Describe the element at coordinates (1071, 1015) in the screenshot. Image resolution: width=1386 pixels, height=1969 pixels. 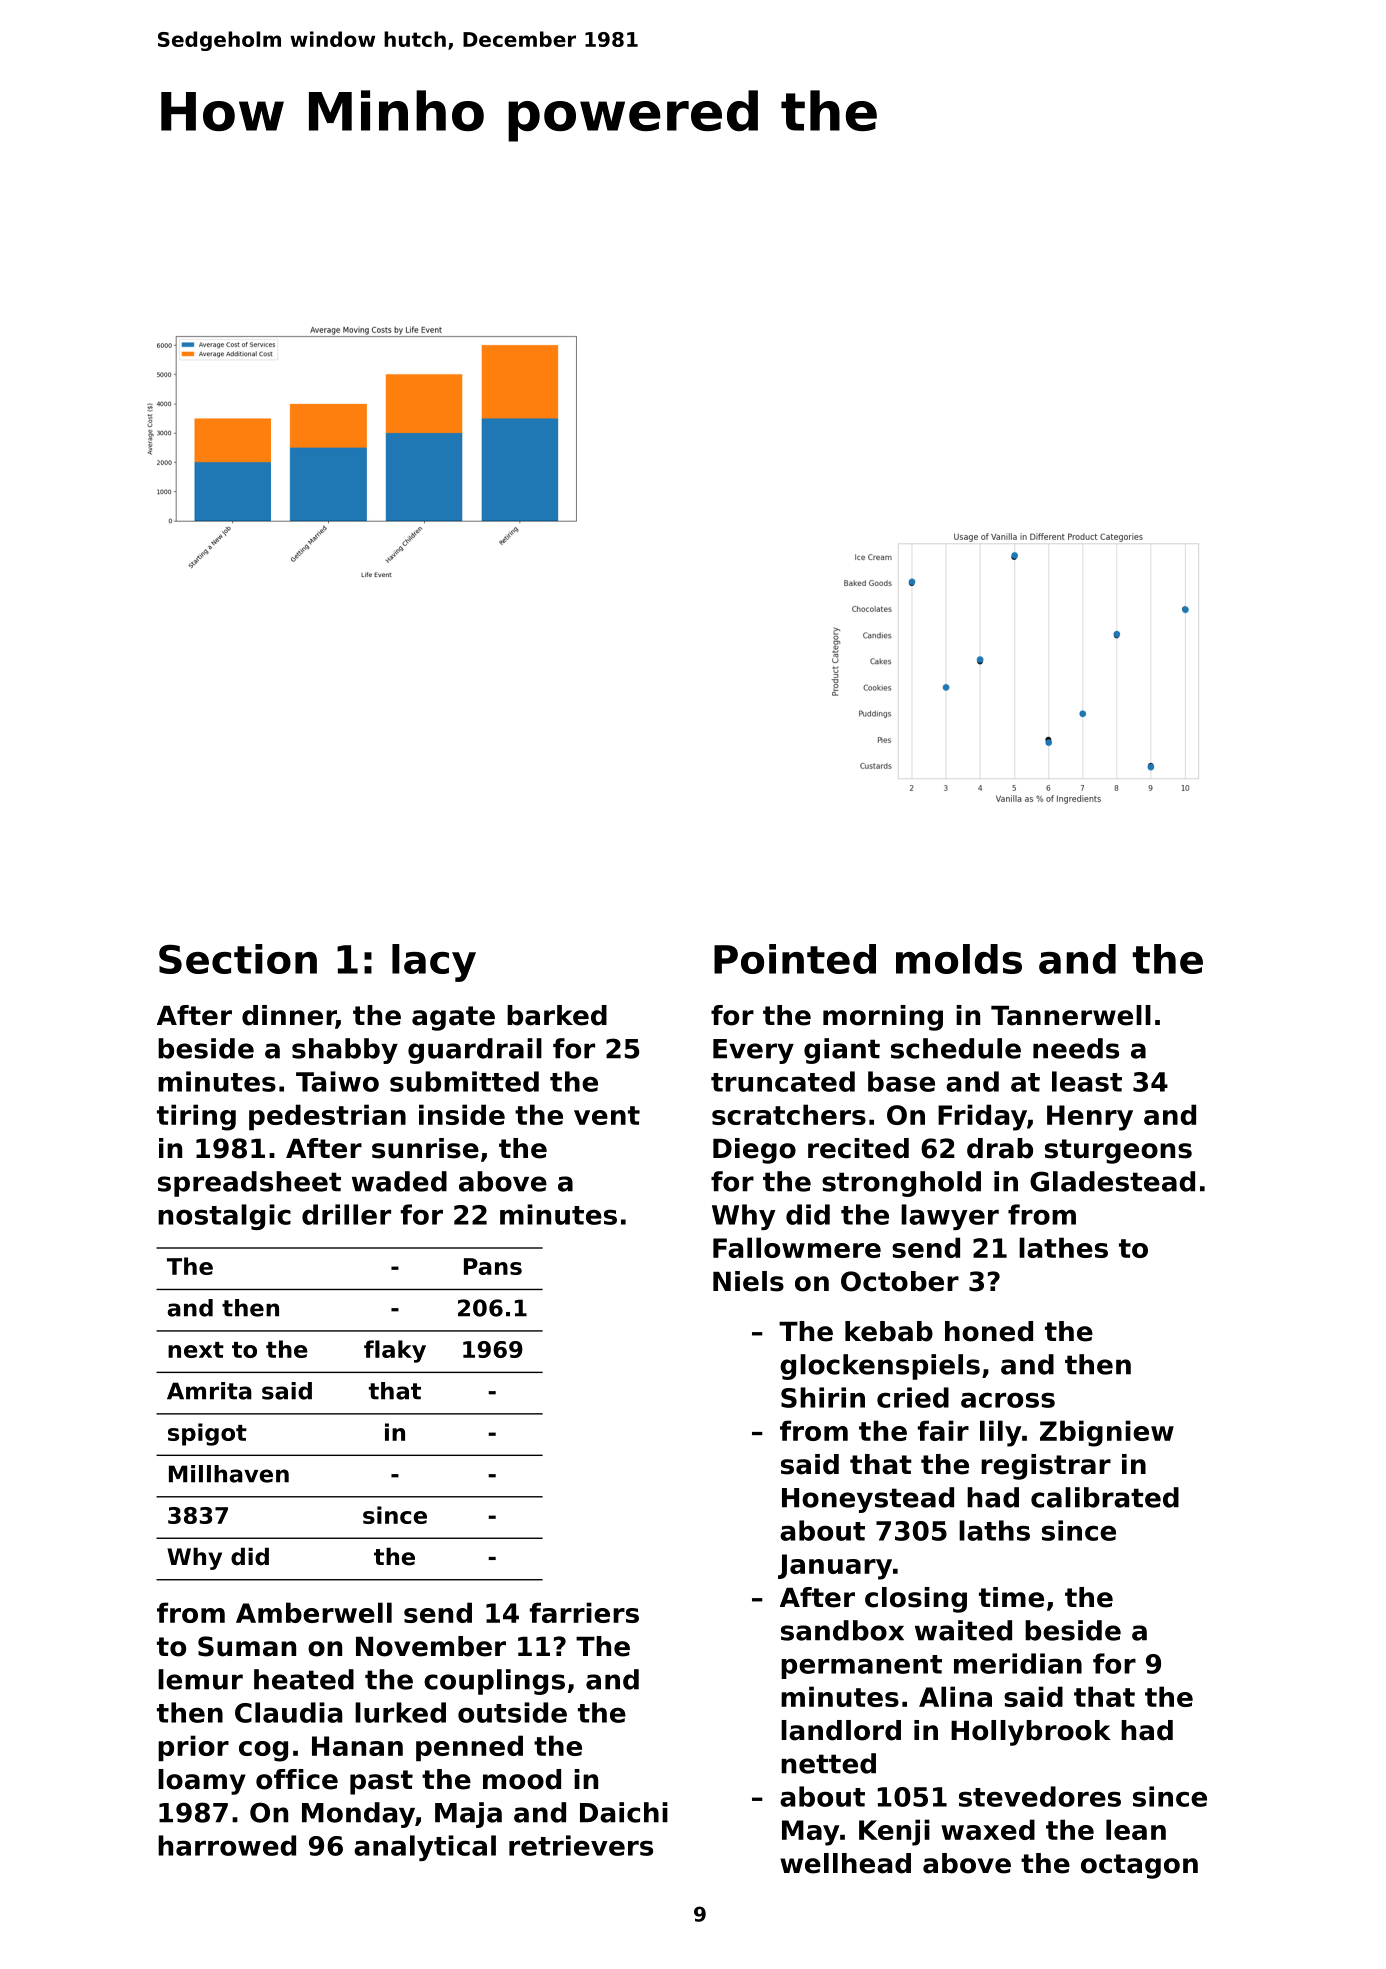
I see `Tannerwell` at that location.
